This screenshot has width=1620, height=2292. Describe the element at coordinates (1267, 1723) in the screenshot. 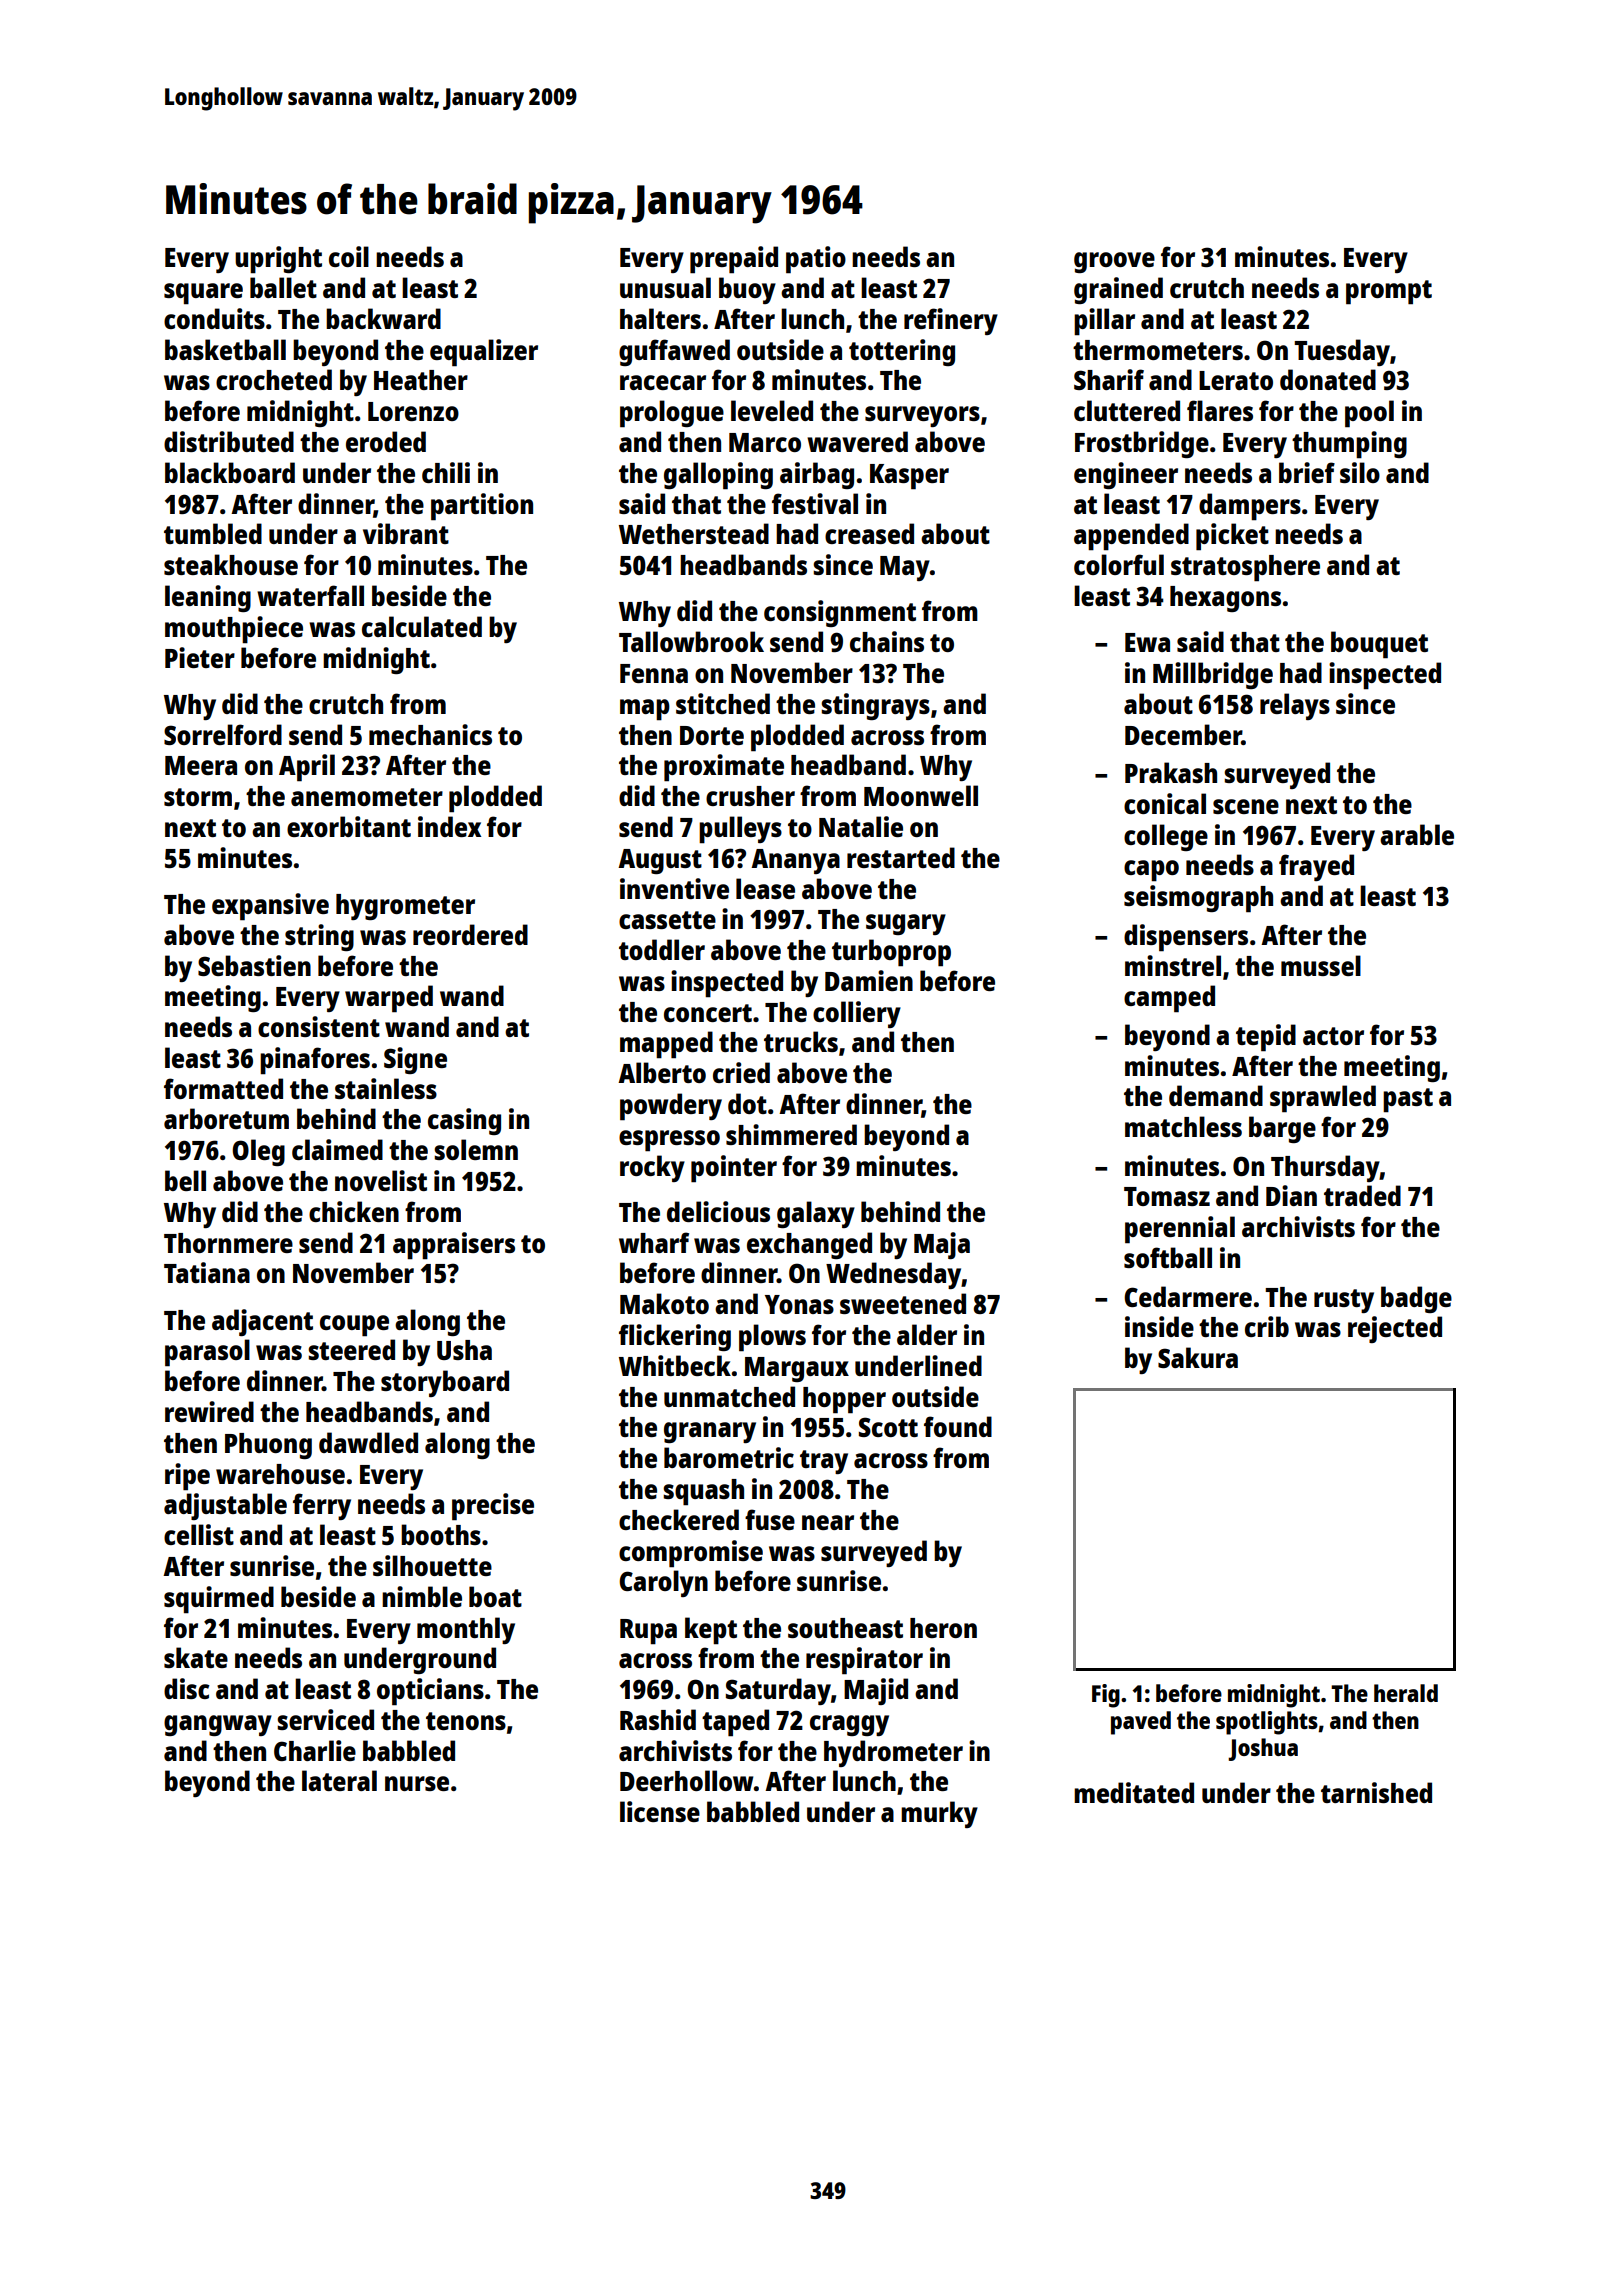

I see `spotlights` at that location.
